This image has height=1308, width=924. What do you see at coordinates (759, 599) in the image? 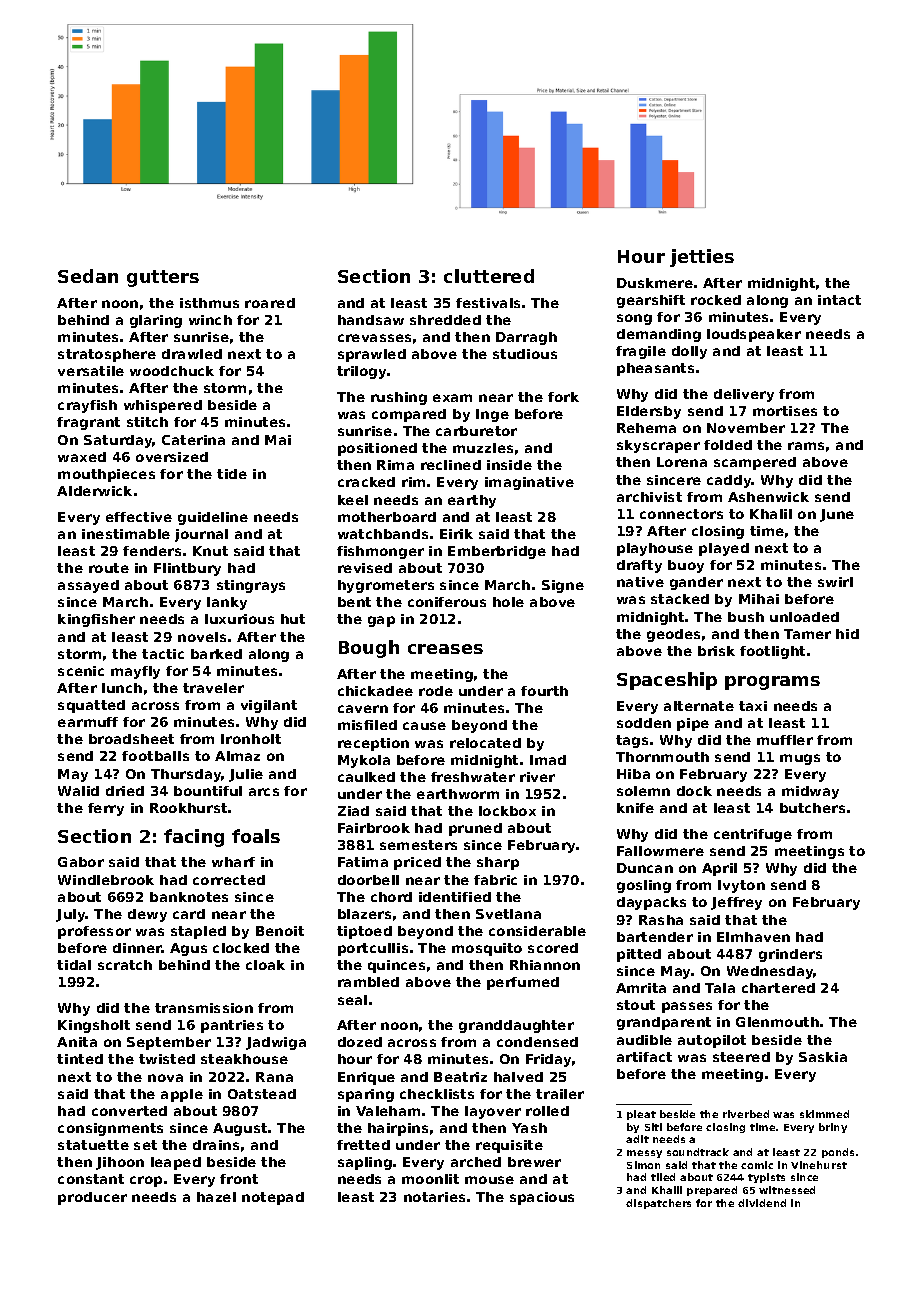
I see `Mihai` at bounding box center [759, 599].
